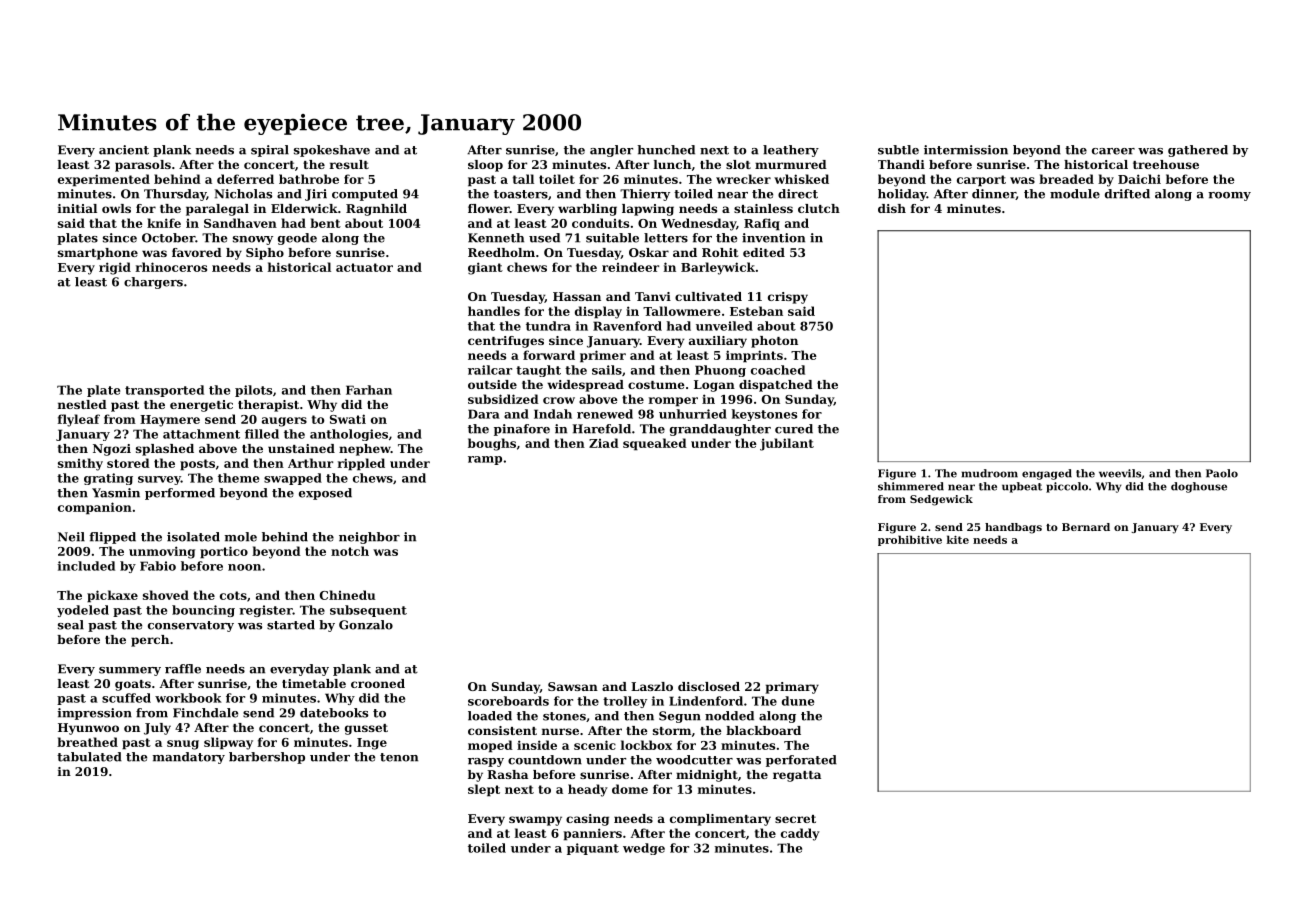  What do you see at coordinates (1222, 473) in the page?
I see `Paolo` at bounding box center [1222, 473].
